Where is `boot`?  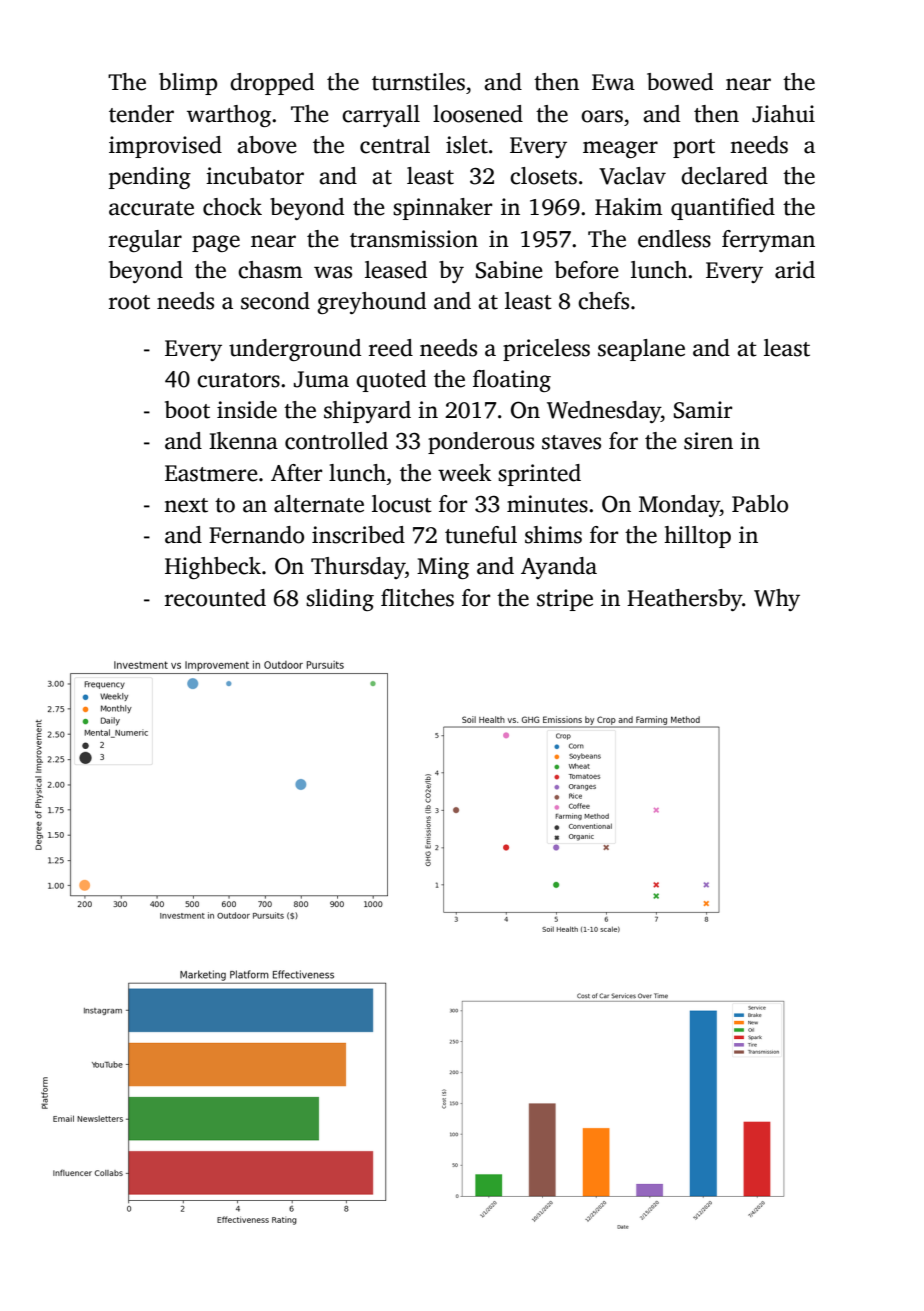 boot is located at coordinates (187, 410).
